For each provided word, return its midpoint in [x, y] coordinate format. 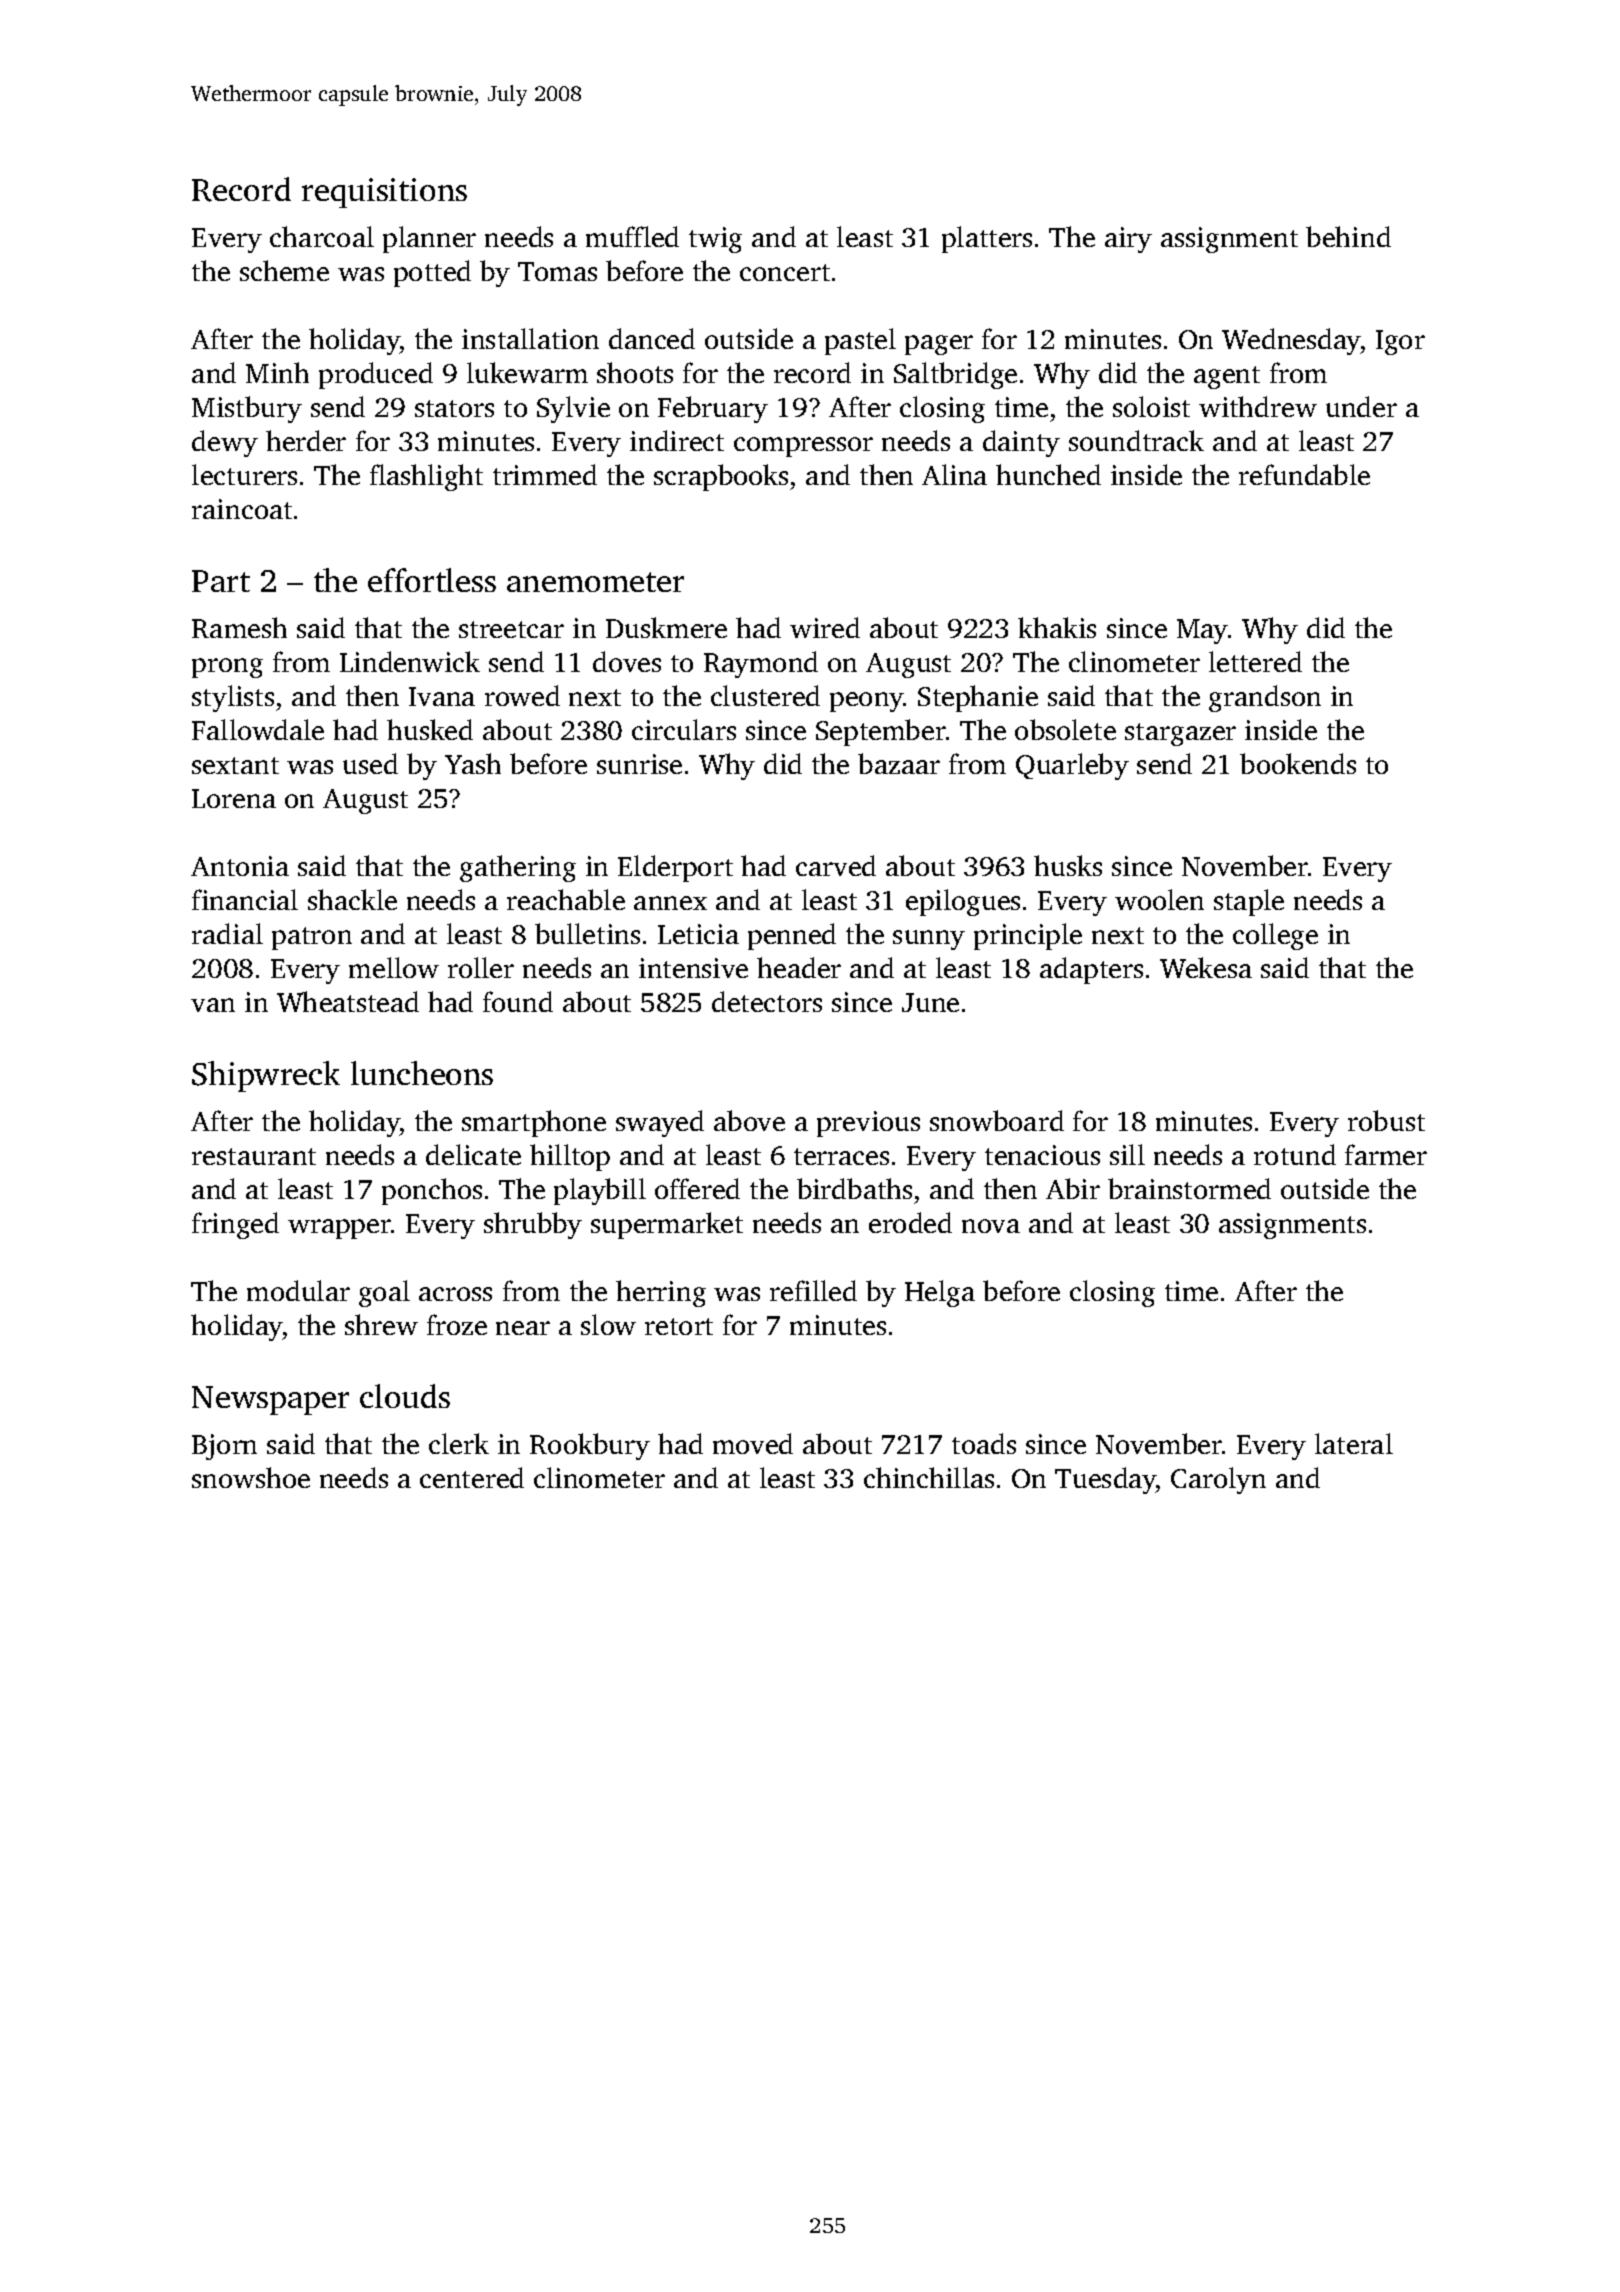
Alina [954, 474]
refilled [813, 1290]
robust [1386, 1120]
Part [221, 581]
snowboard [997, 1120]
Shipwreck [266, 1076]
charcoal [322, 236]
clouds [405, 1396]
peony [866, 702]
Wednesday [1291, 341]
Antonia [240, 866]
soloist [1151, 406]
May [1202, 631]
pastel [860, 341]
